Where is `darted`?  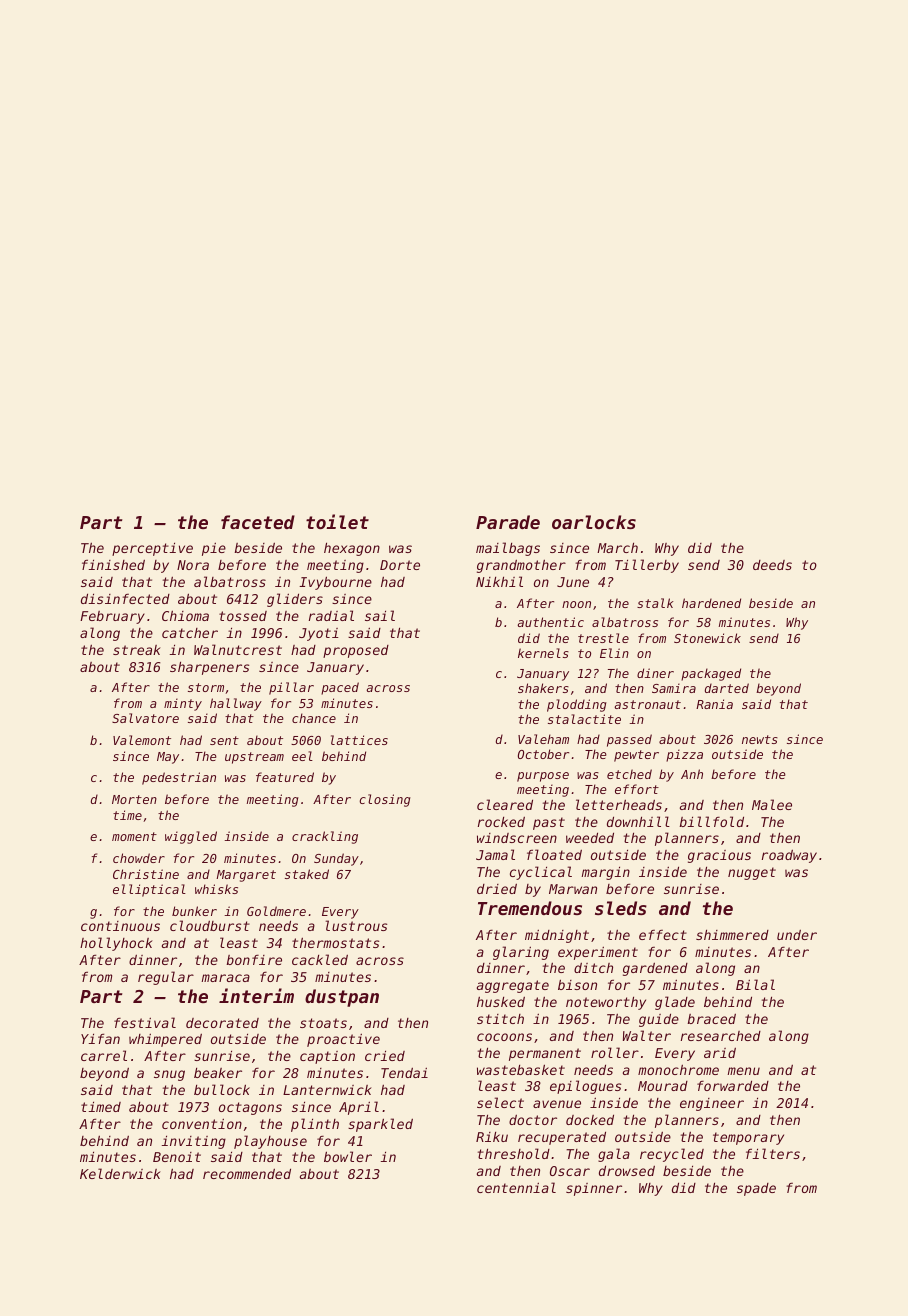 darted is located at coordinates (727, 688).
